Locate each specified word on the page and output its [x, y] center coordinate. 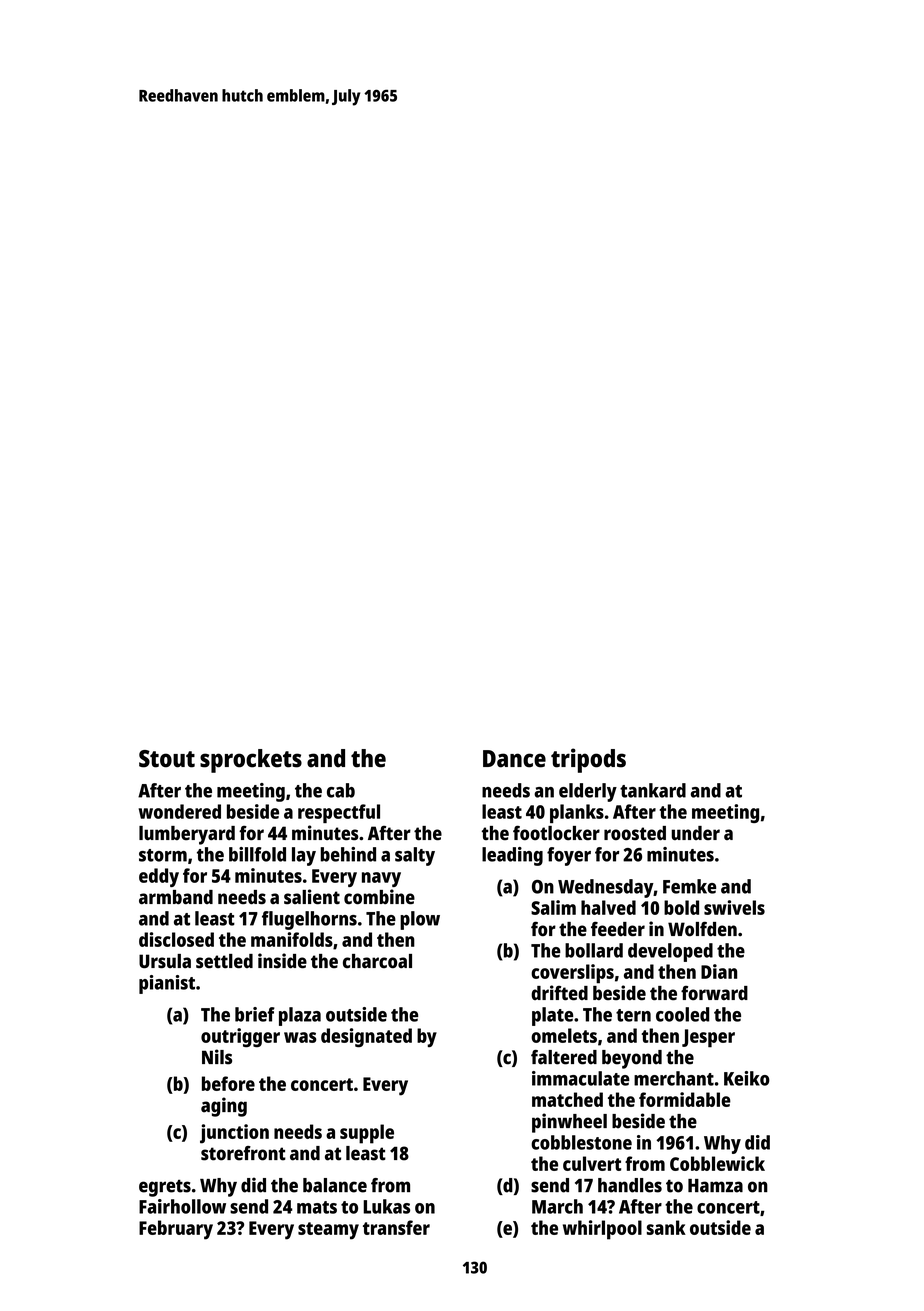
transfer [396, 1227]
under [695, 833]
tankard [653, 790]
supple [367, 1134]
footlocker [556, 833]
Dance [514, 759]
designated [366, 1037]
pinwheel [569, 1123]
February [176, 1230]
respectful [339, 813]
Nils [217, 1057]
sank [666, 1227]
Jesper [708, 1038]
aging [224, 1107]
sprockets [251, 761]
